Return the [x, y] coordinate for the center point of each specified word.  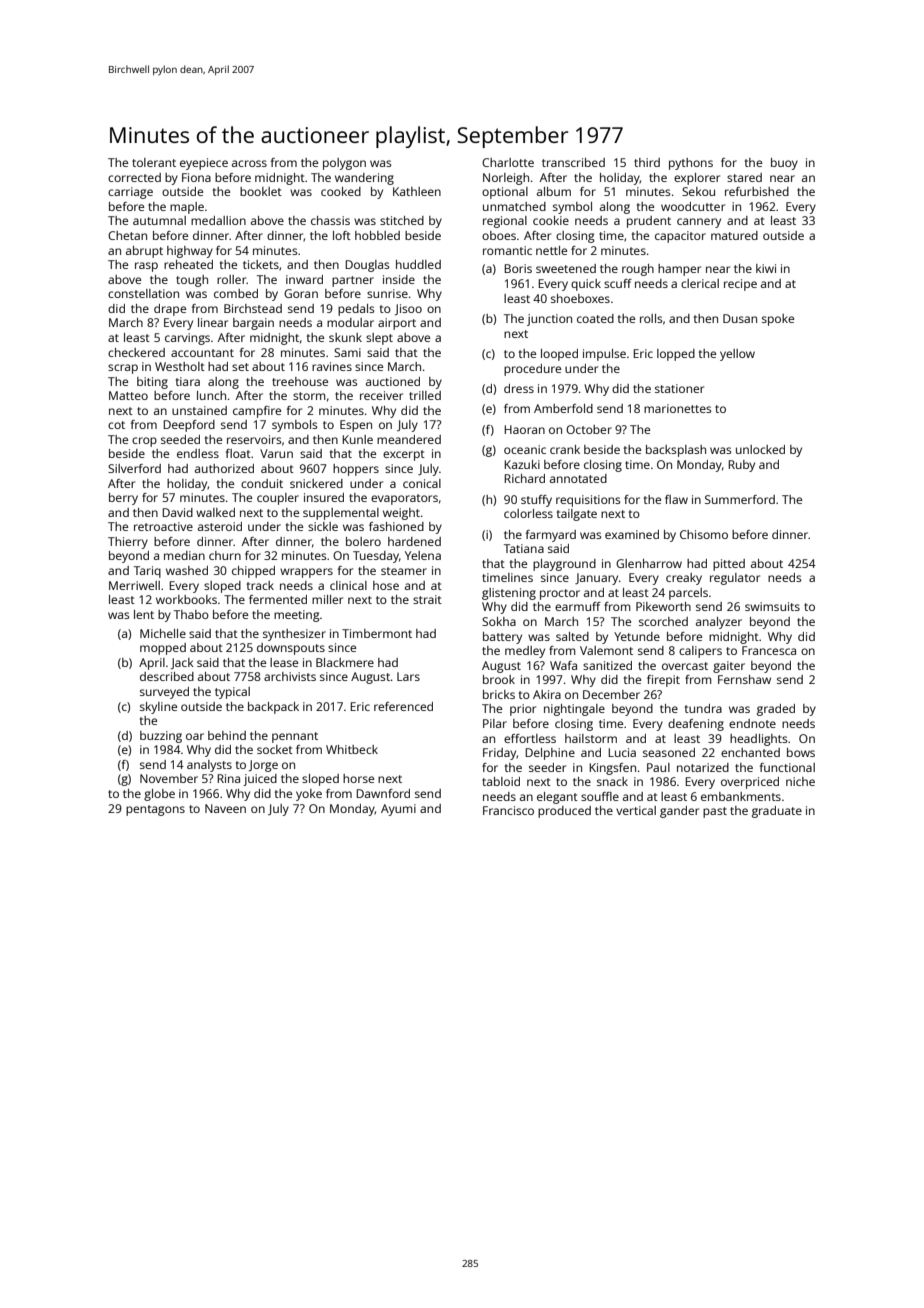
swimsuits [772, 606]
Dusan [740, 318]
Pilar [495, 723]
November [169, 778]
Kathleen [417, 191]
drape [170, 310]
